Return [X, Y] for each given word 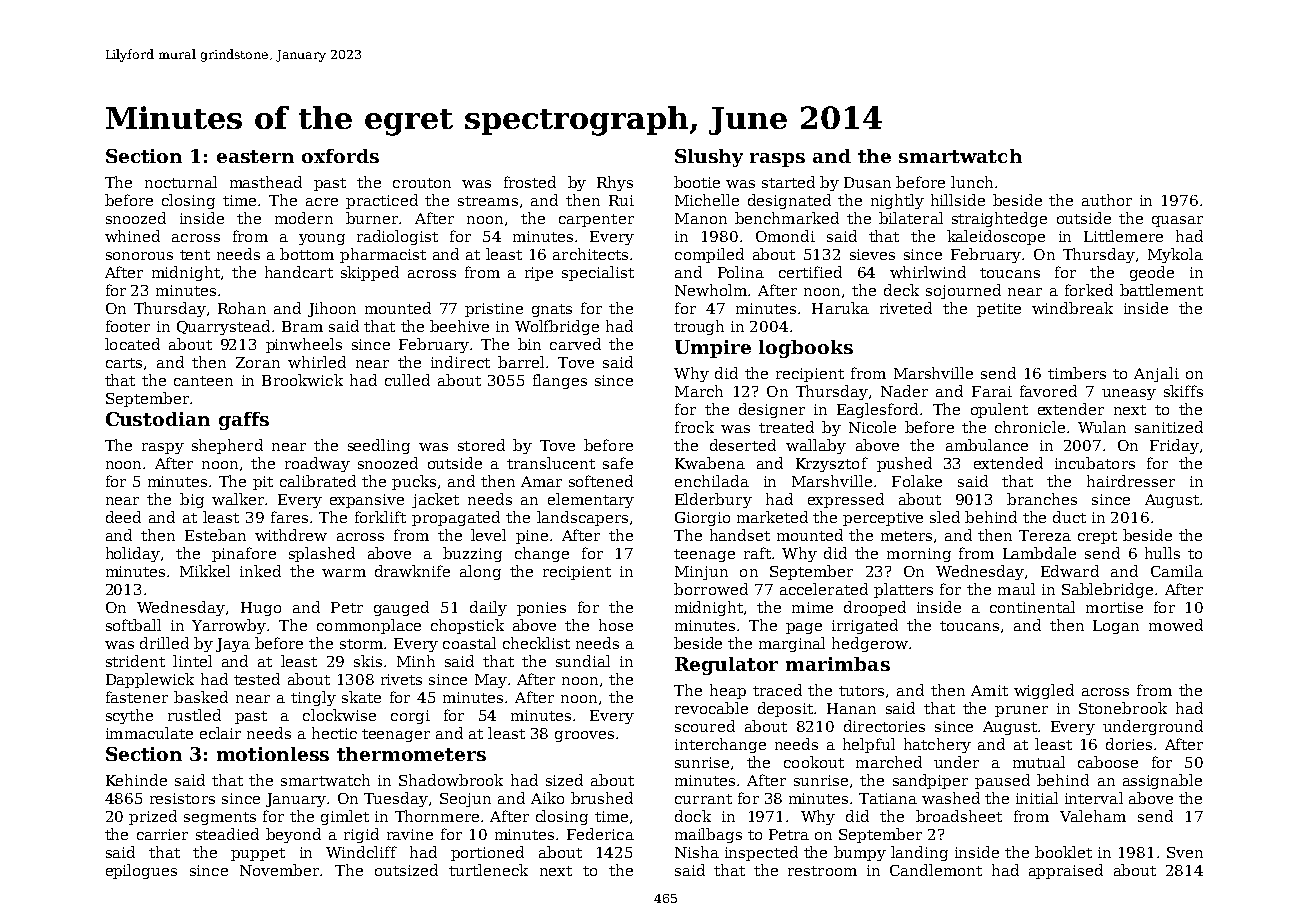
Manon [701, 218]
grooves [584, 736]
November [279, 870]
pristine [494, 310]
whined [132, 236]
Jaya [233, 645]
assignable [1162, 781]
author [1107, 200]
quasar [1177, 221]
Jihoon [332, 309]
